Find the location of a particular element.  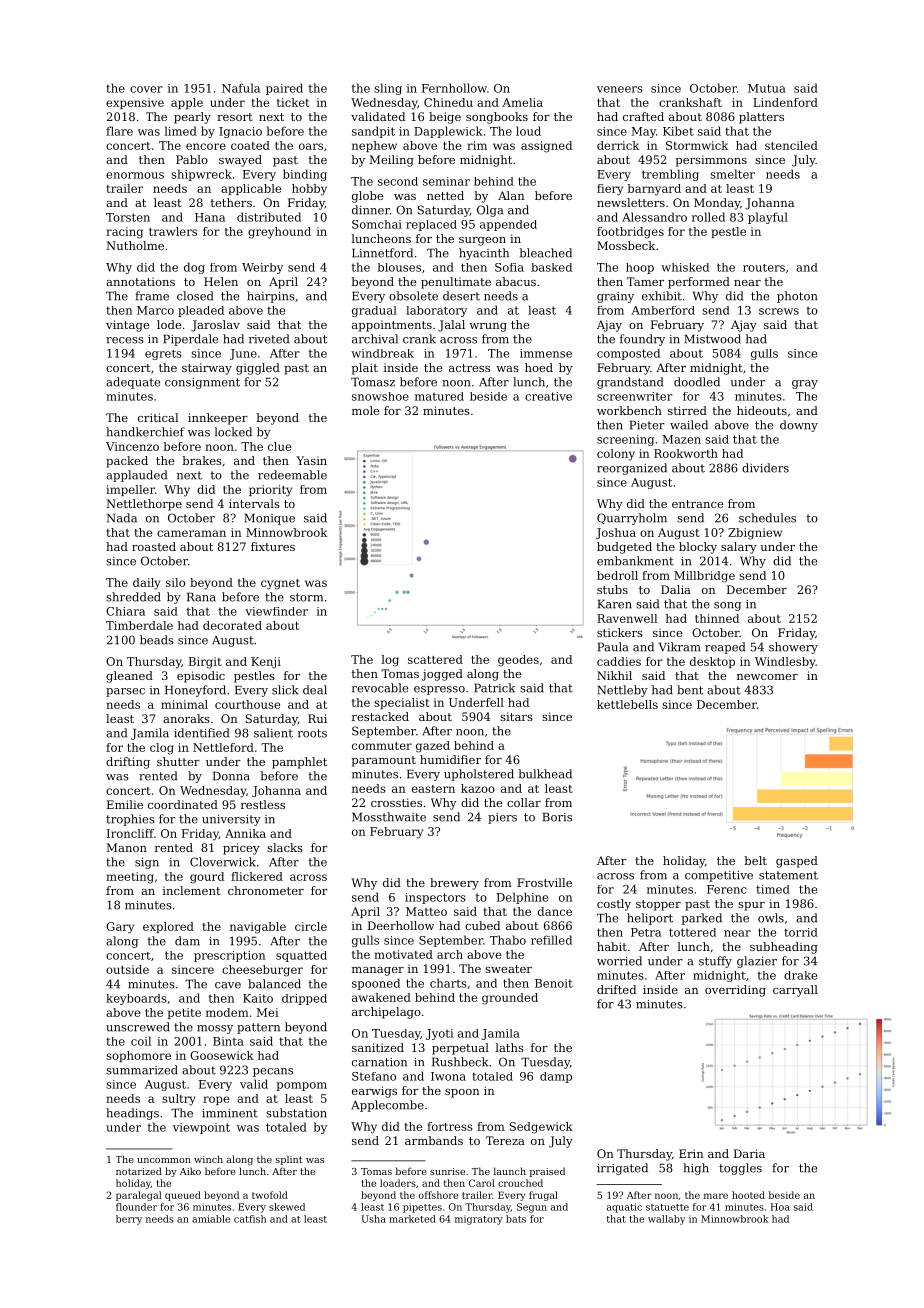

coordinated is located at coordinates (183, 804).
